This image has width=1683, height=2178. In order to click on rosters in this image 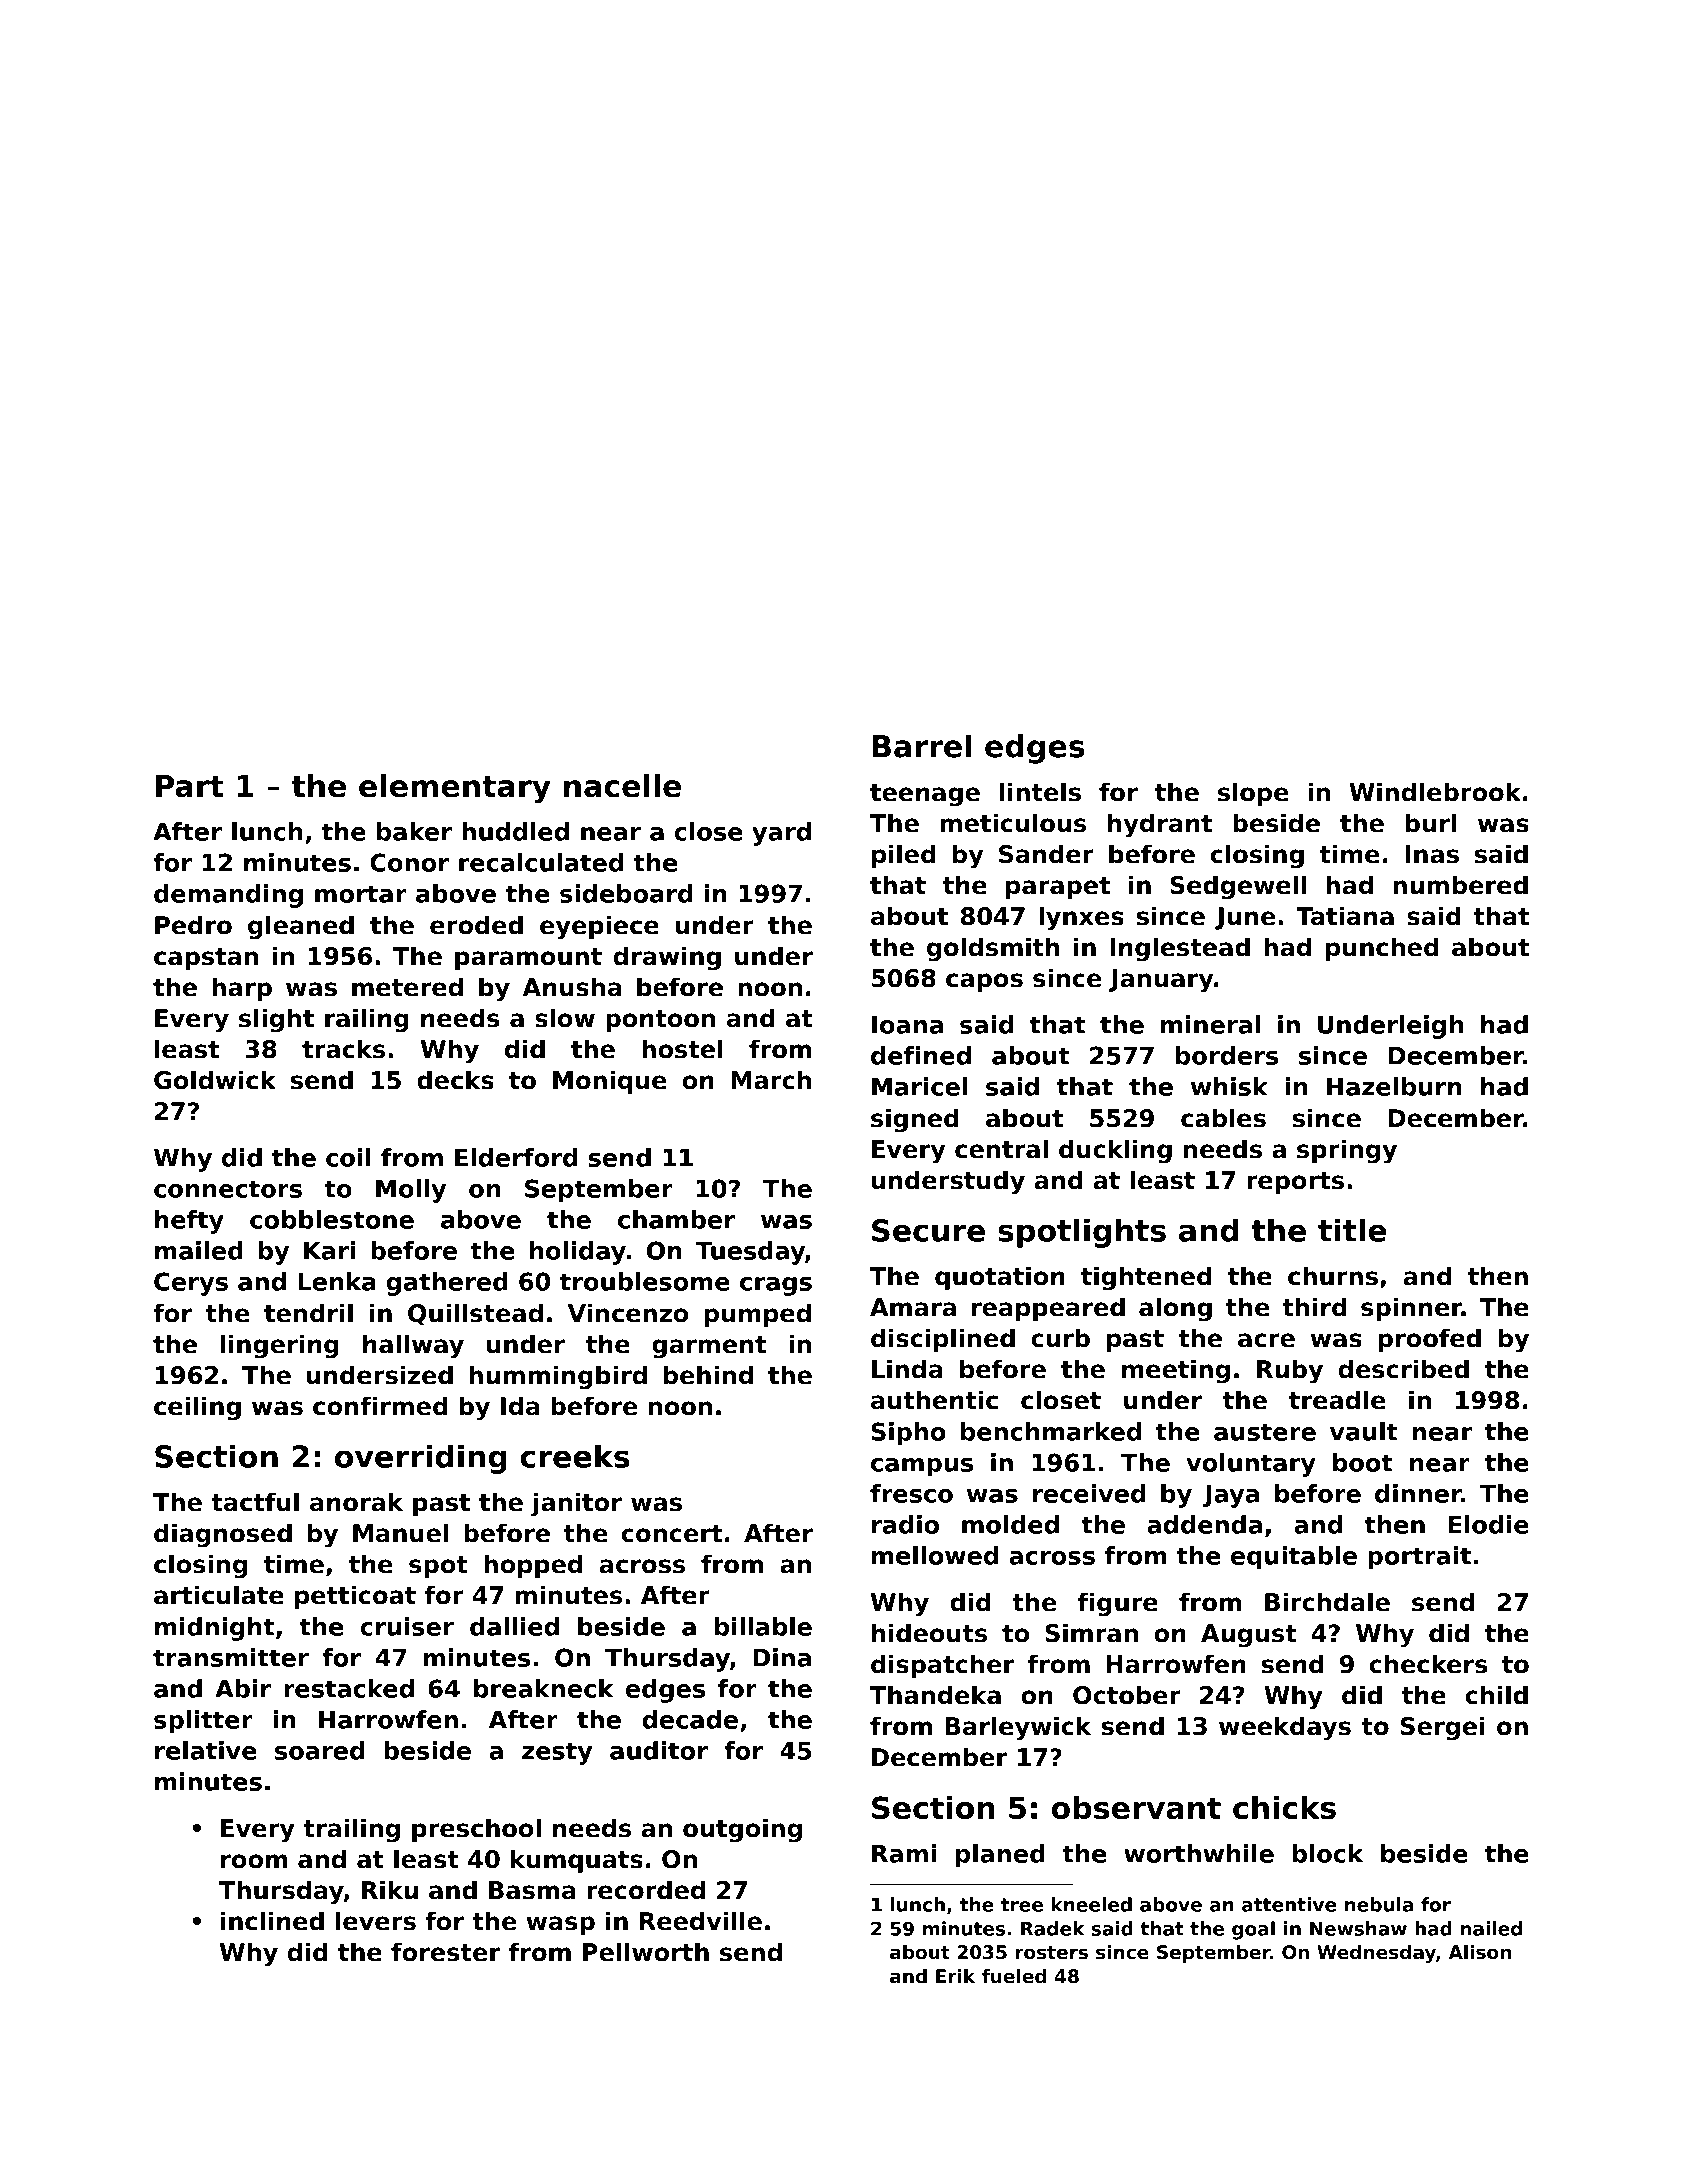, I will do `click(1052, 1953)`.
